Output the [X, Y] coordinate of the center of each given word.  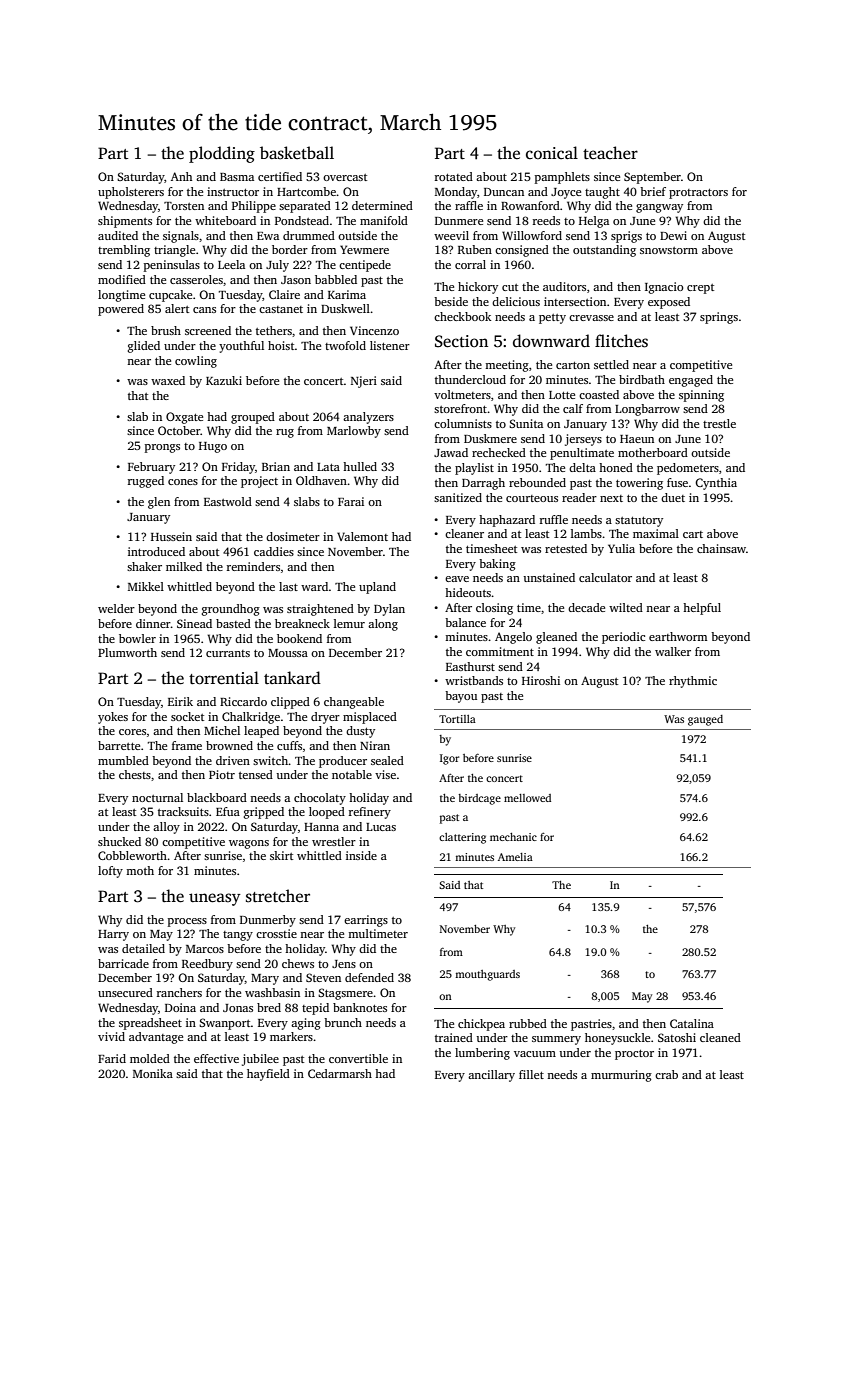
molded [150, 1058]
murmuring [621, 1076]
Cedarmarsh [340, 1073]
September [652, 178]
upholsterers [131, 193]
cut [510, 287]
